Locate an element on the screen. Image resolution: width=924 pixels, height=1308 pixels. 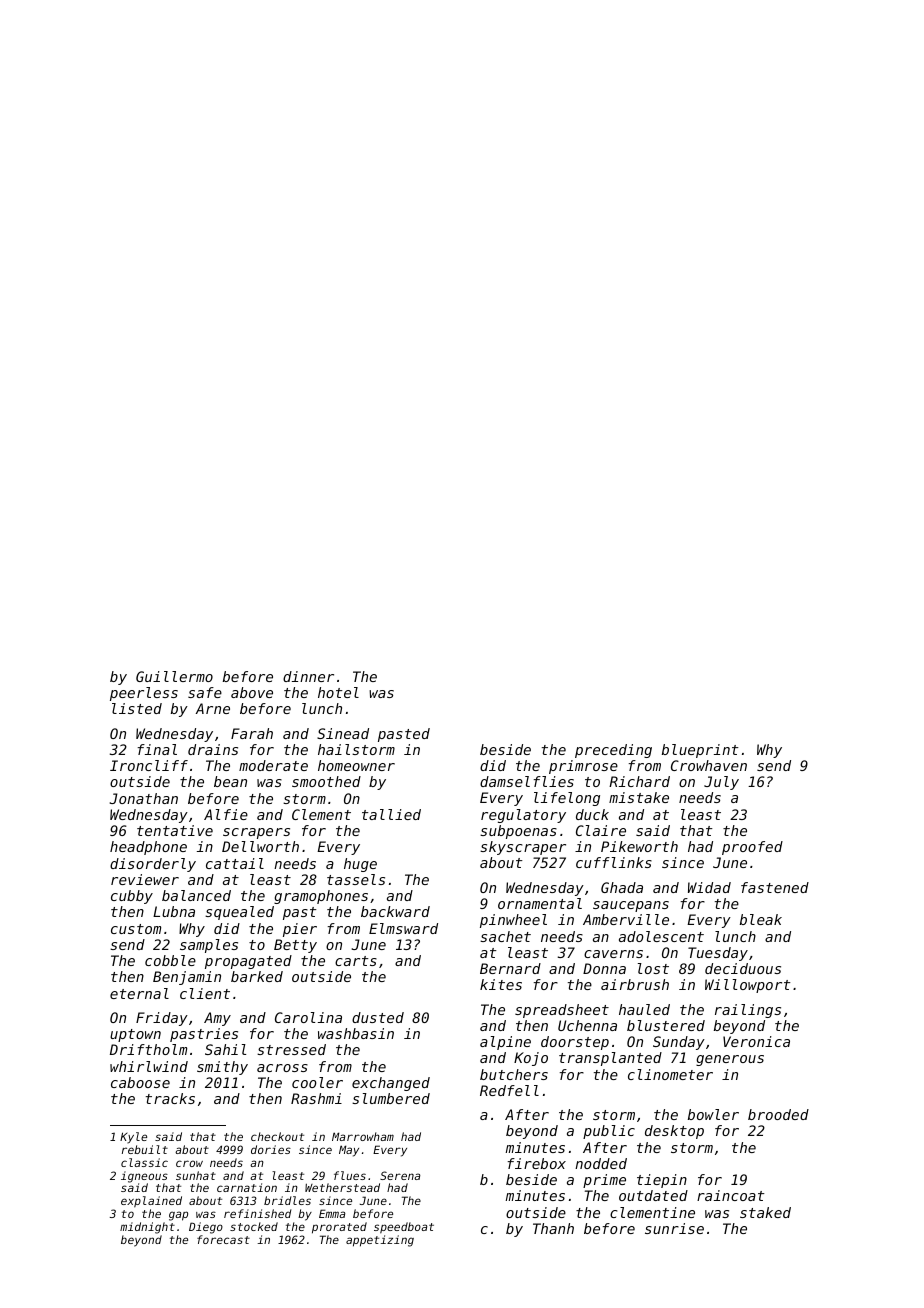
blueprint is located at coordinates (700, 751).
